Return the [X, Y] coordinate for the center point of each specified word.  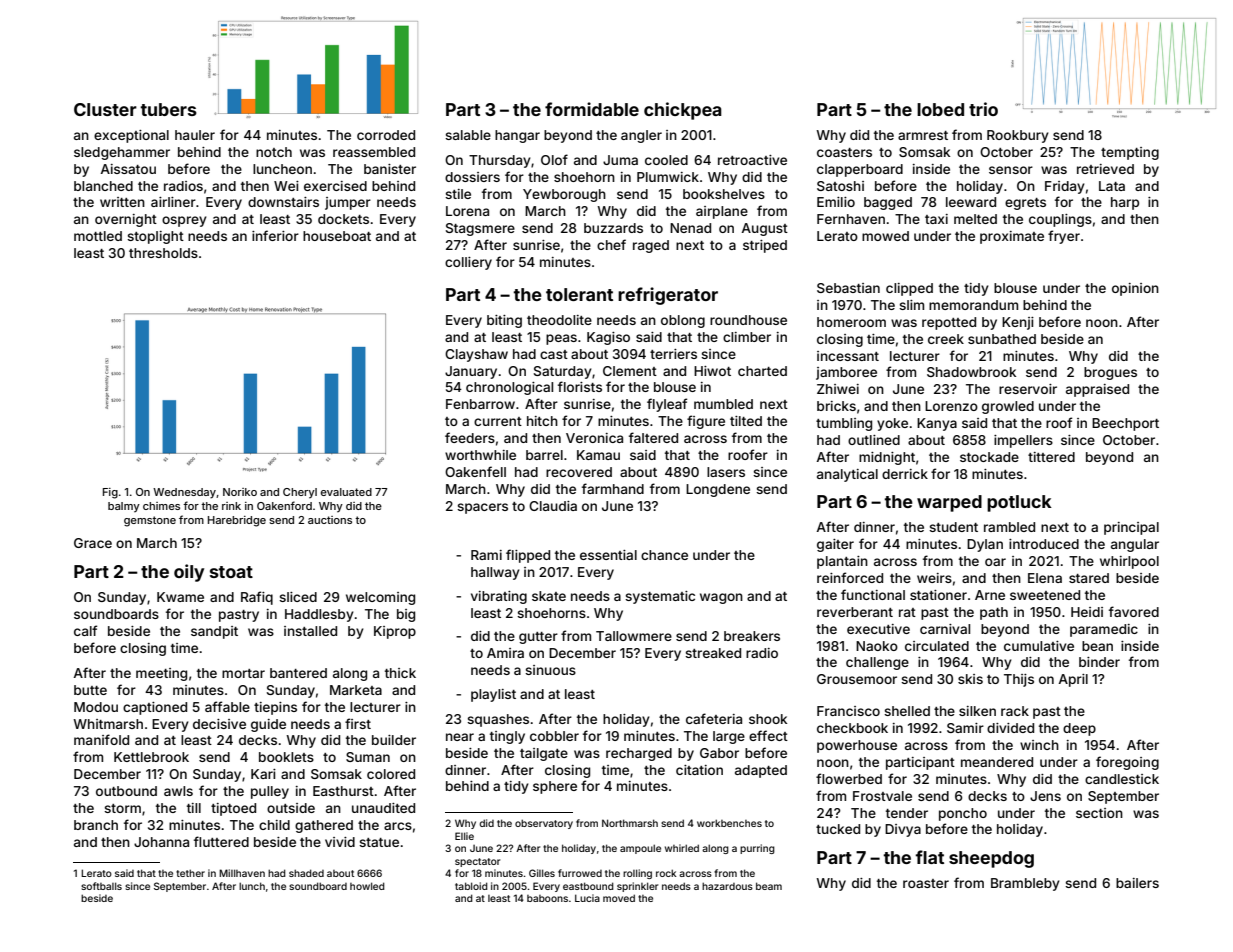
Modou [96, 707]
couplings [1060, 220]
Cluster [105, 109]
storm [122, 808]
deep [1079, 729]
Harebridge [237, 521]
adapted [761, 771]
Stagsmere [480, 229]
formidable [592, 109]
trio [983, 109]
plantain [842, 562]
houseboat [337, 236]
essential [608, 555]
